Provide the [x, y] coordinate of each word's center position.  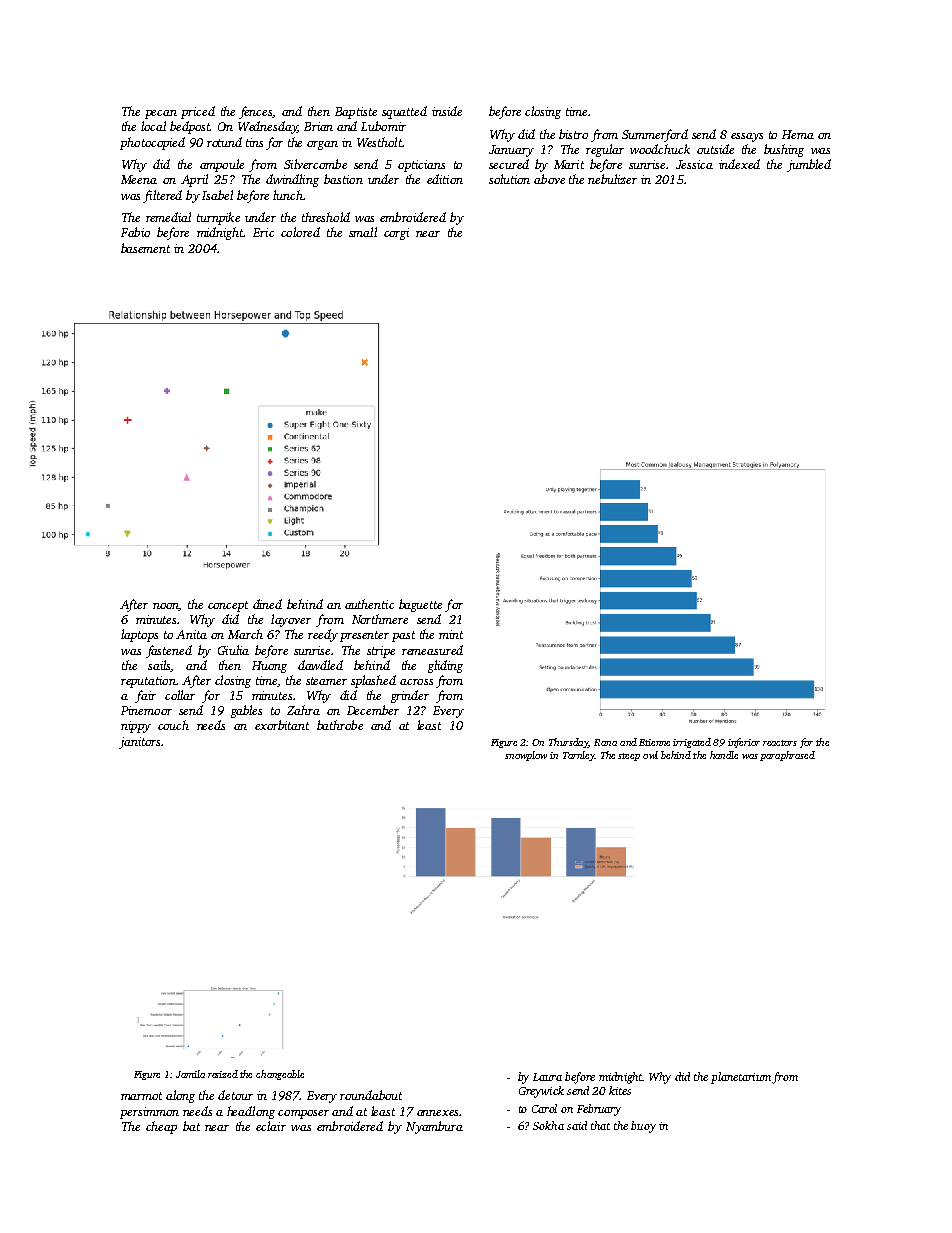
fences [256, 112]
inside [447, 111]
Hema [798, 134]
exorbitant [282, 725]
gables [246, 711]
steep [629, 757]
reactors [780, 743]
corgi [396, 234]
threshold [326, 217]
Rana [605, 742]
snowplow [526, 756]
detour [235, 1095]
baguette [420, 605]
